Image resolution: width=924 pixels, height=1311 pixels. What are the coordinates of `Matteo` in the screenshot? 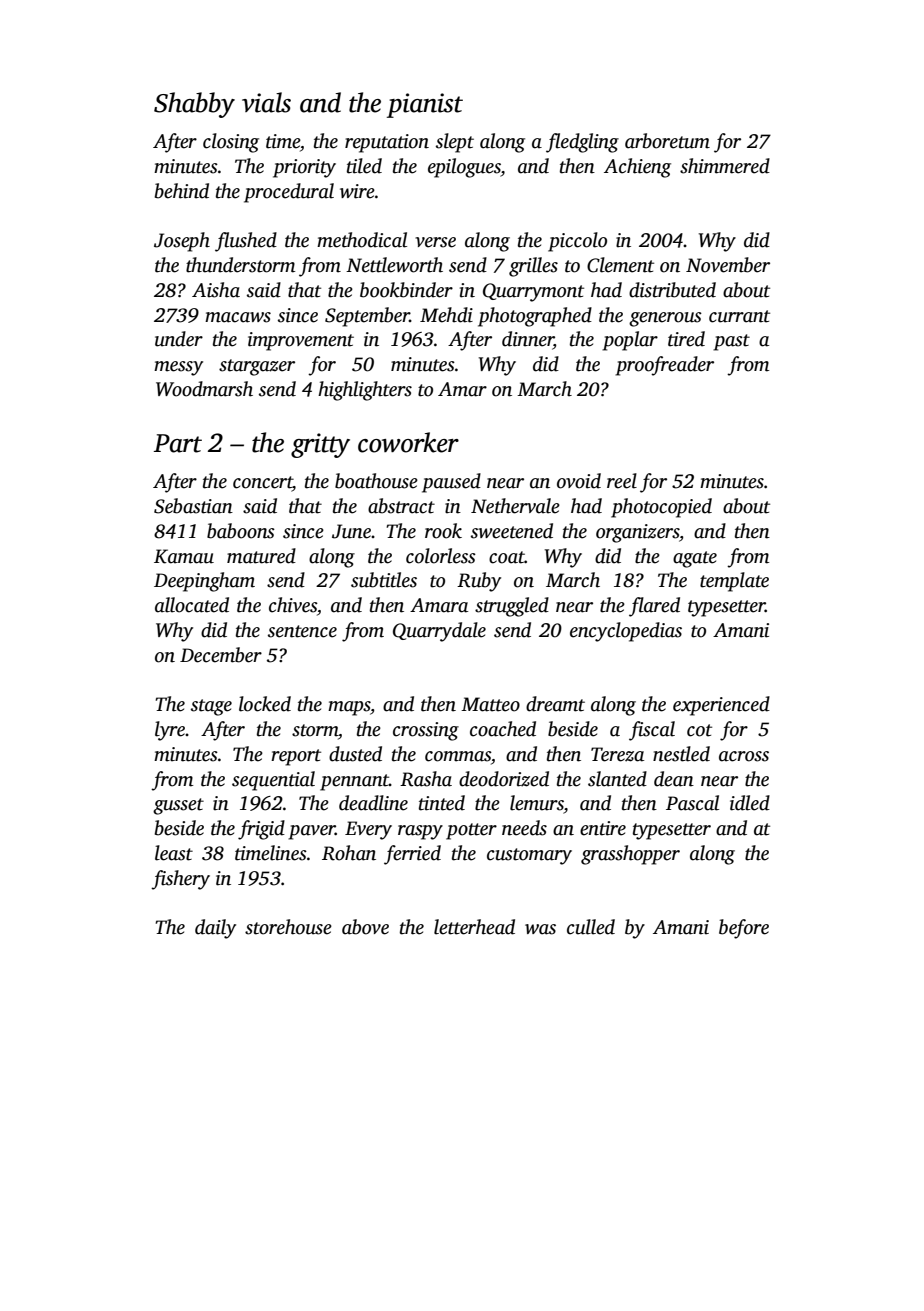 It's located at (490, 704).
